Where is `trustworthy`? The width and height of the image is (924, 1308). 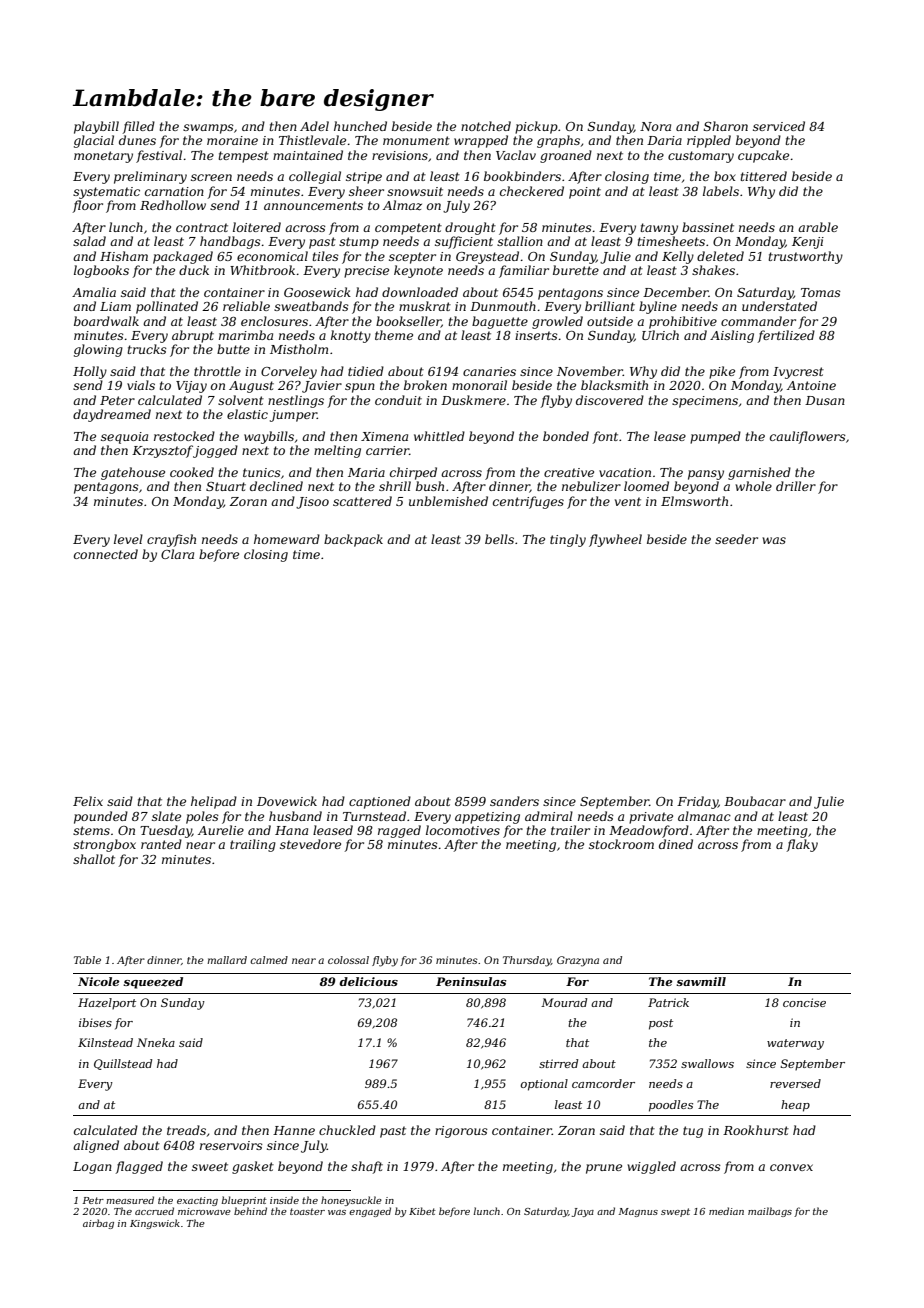 trustworthy is located at coordinates (805, 257).
